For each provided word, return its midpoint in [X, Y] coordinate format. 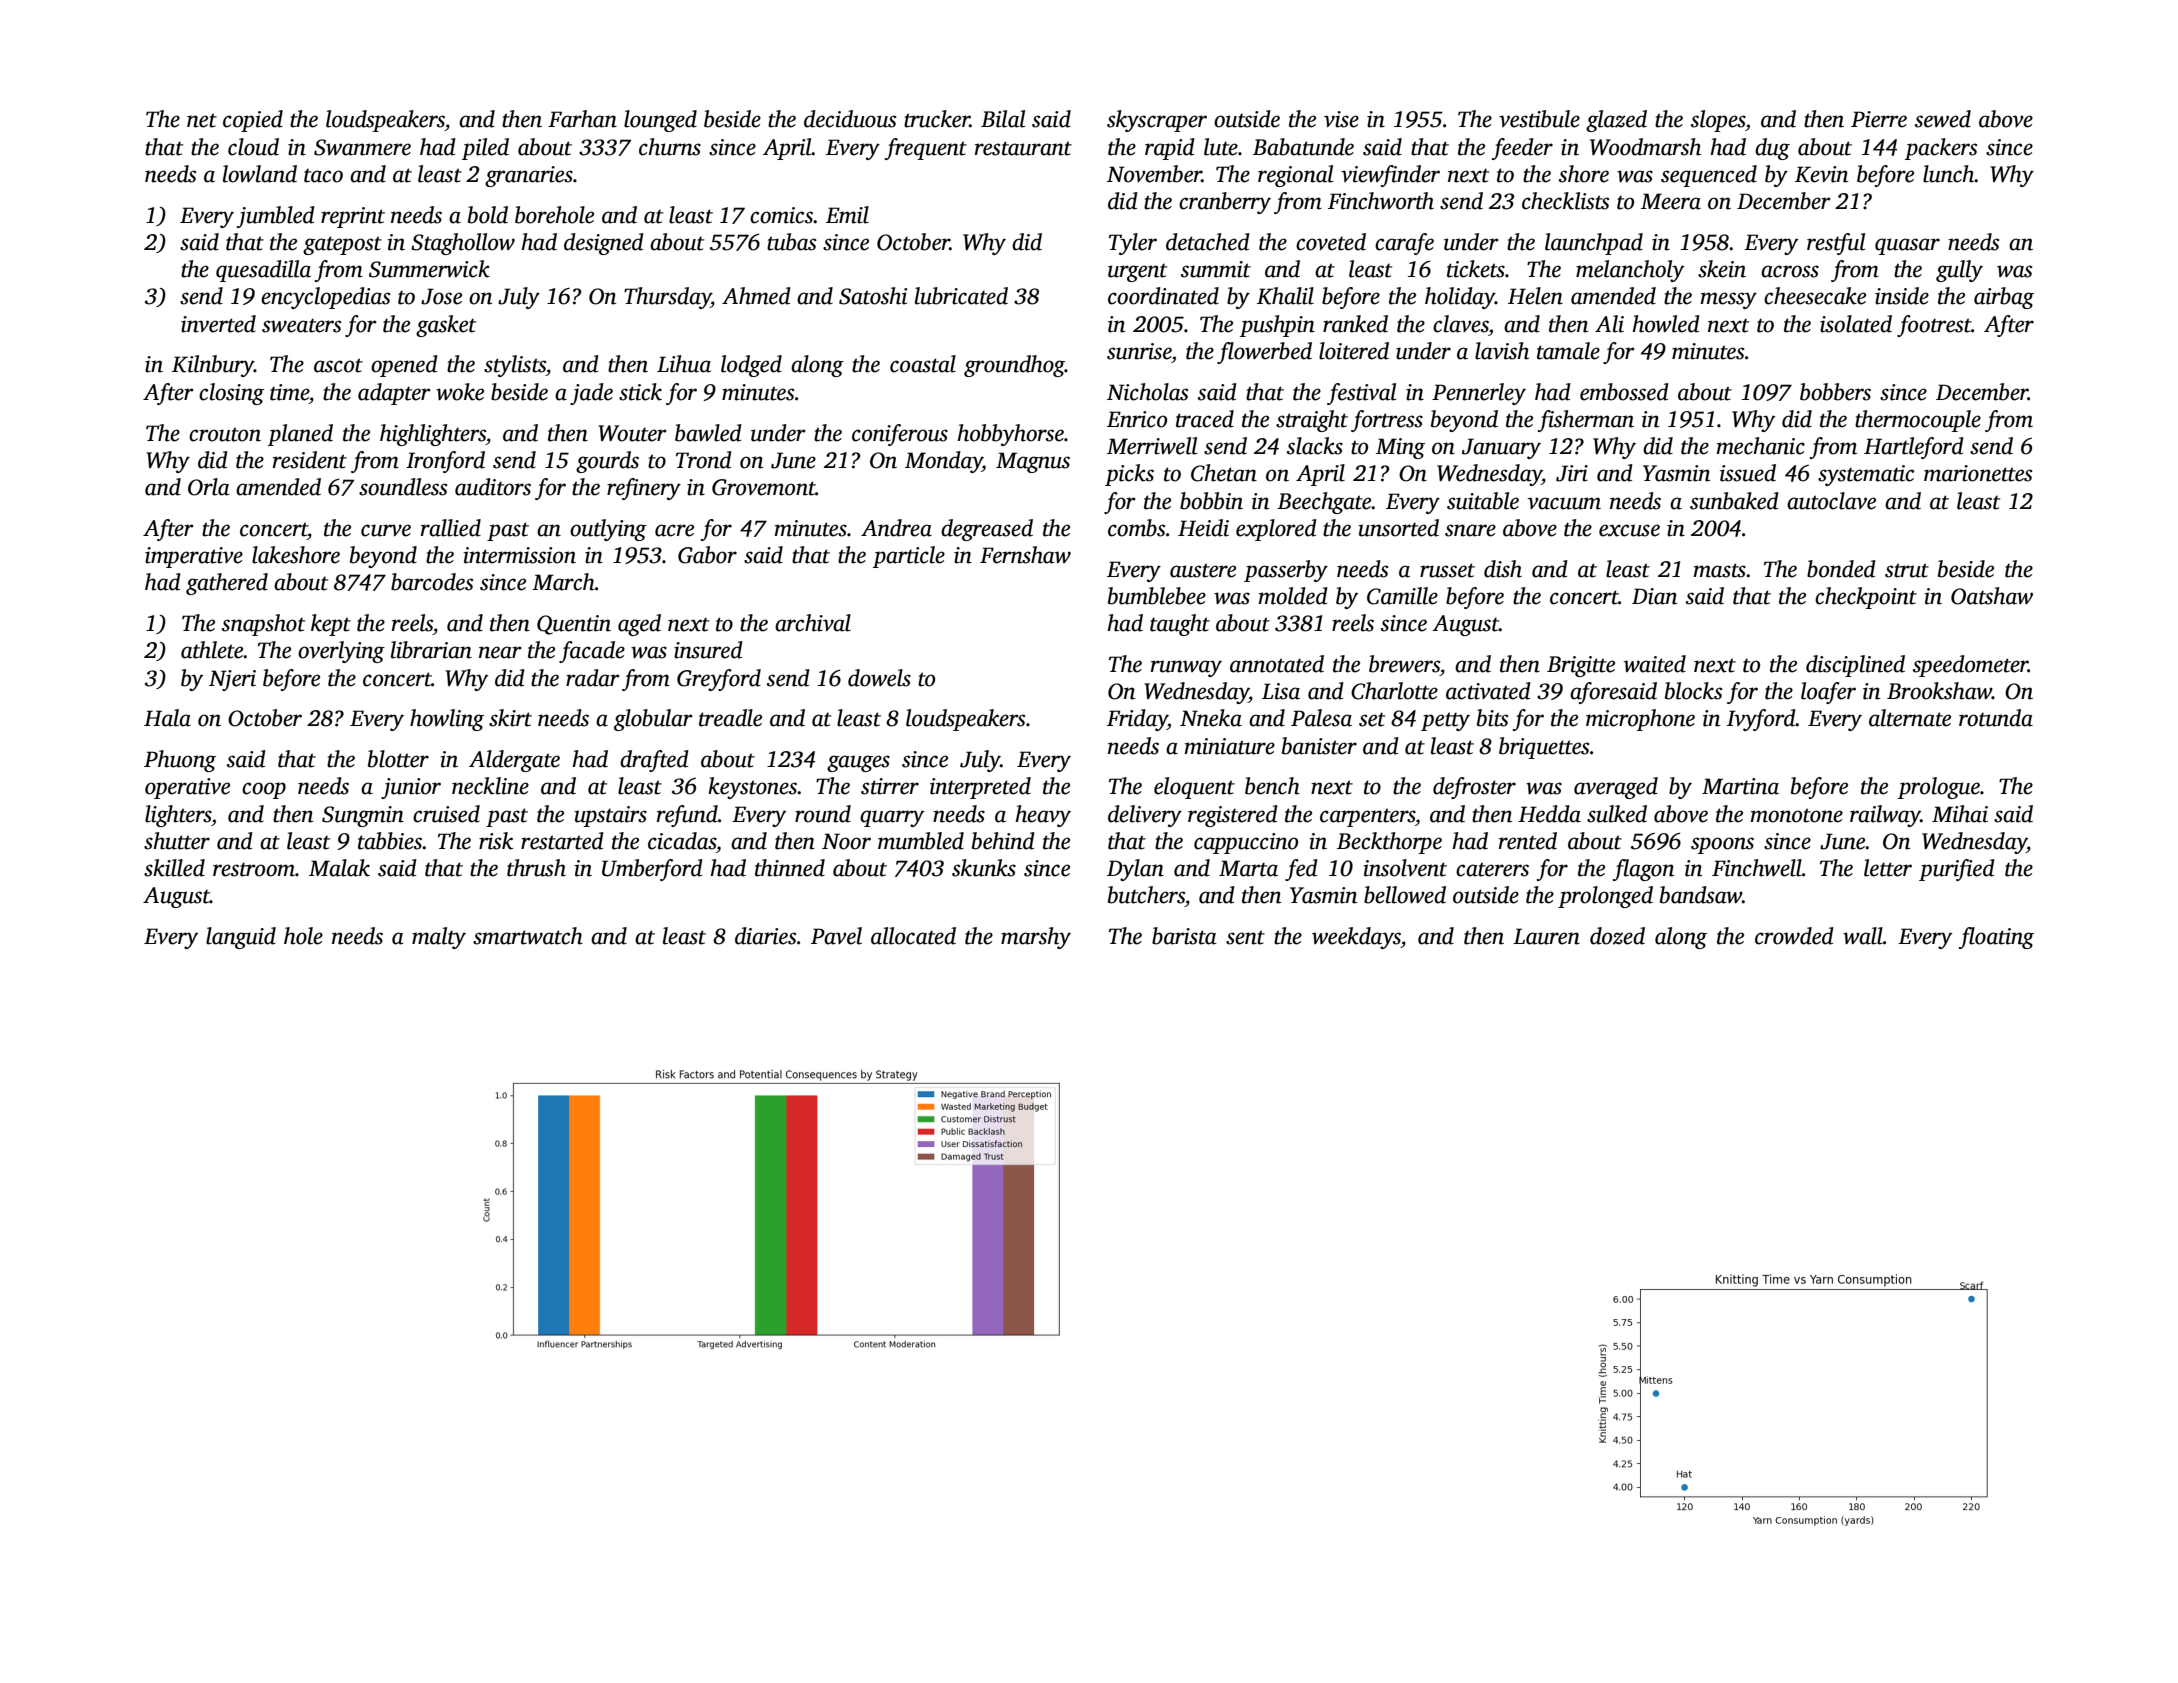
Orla [209, 487]
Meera [1671, 201]
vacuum [1564, 503]
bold [488, 215]
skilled [174, 868]
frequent [925, 149]
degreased [987, 530]
